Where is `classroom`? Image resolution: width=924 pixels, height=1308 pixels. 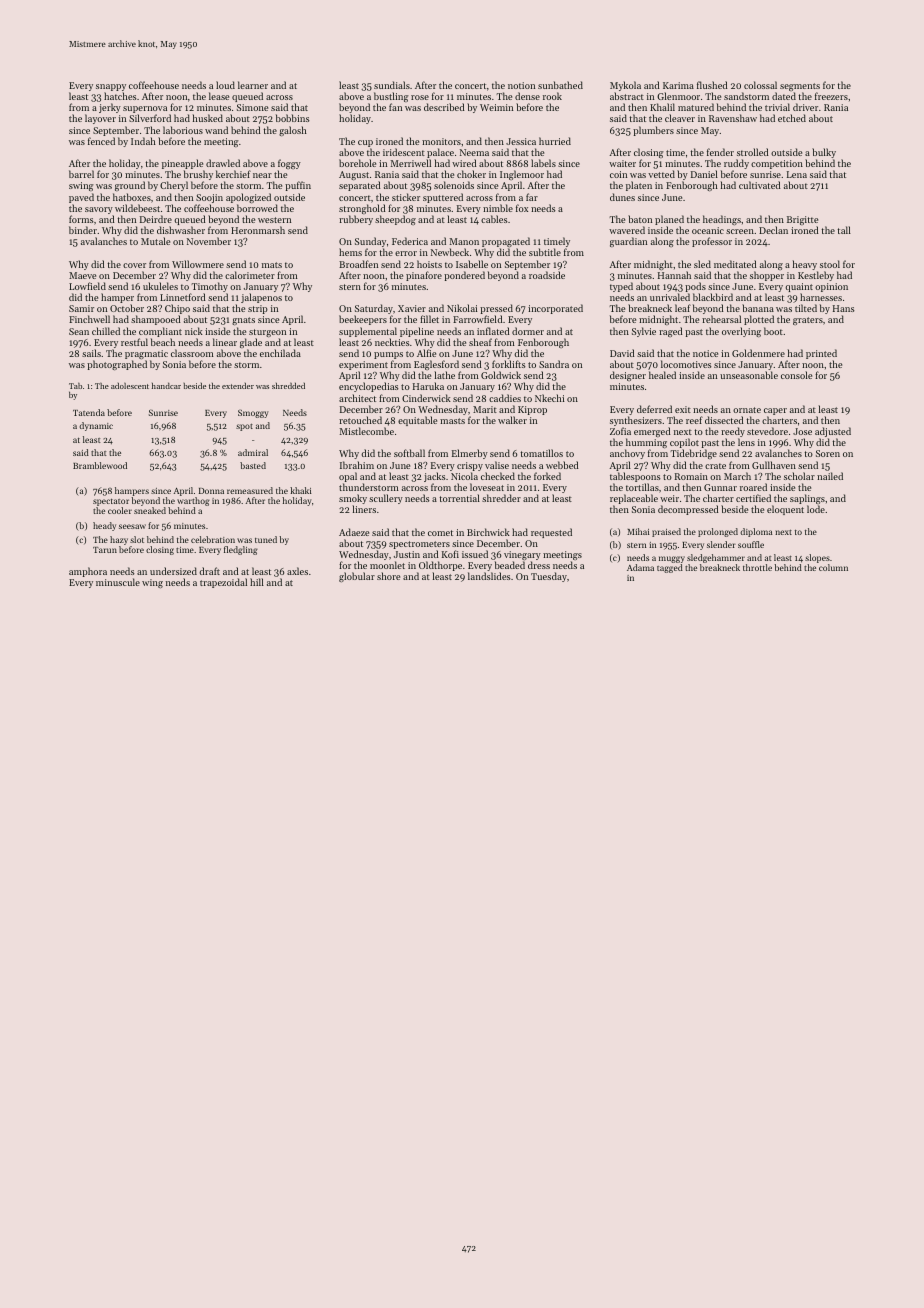 classroom is located at coordinates (192, 353).
